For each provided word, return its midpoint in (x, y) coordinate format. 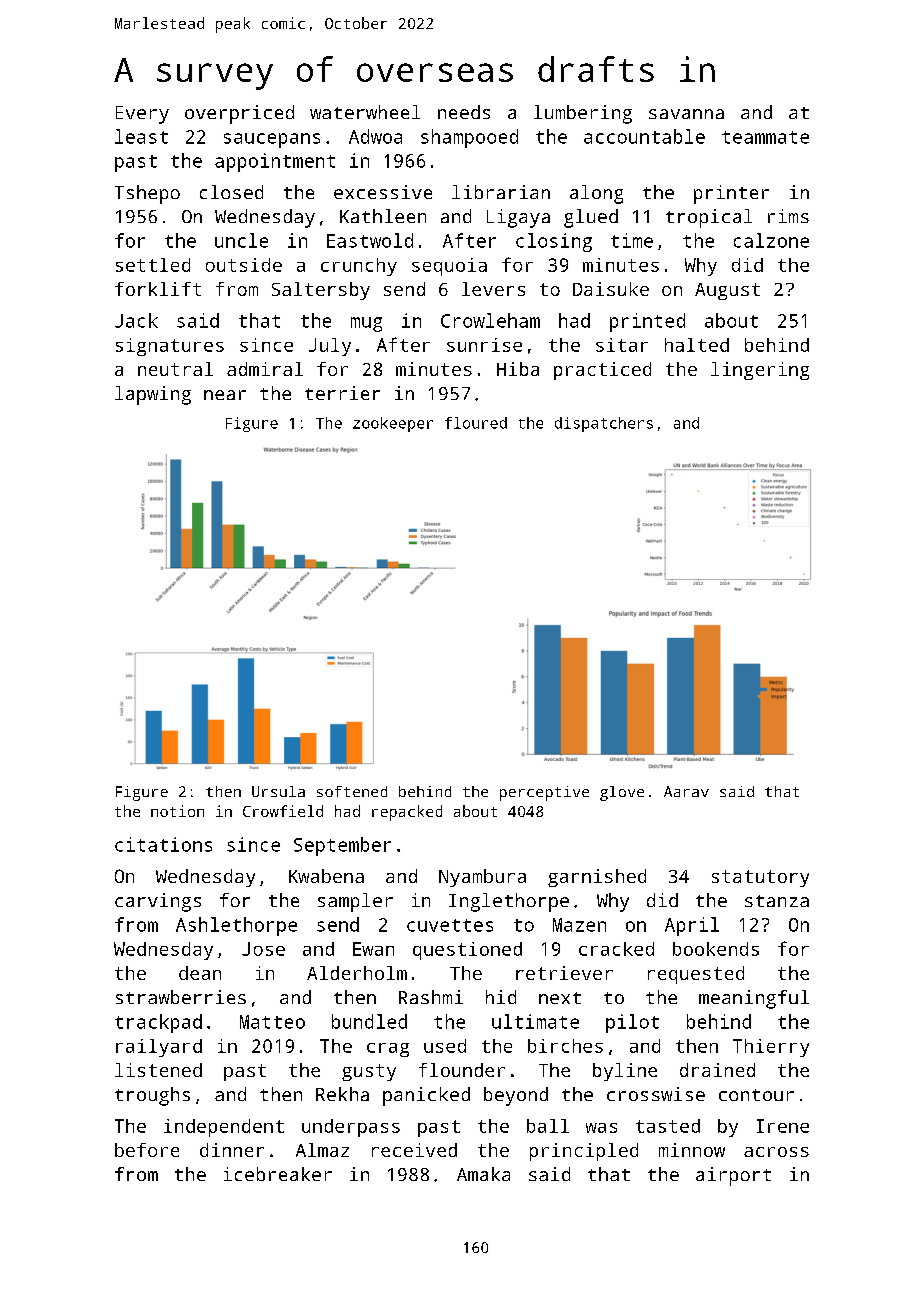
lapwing (153, 395)
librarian (501, 192)
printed (647, 322)
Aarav (686, 791)
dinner (232, 1150)
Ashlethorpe (236, 926)
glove (622, 793)
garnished (597, 878)
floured (476, 423)
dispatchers (604, 424)
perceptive (544, 793)
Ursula (278, 791)
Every (142, 115)
